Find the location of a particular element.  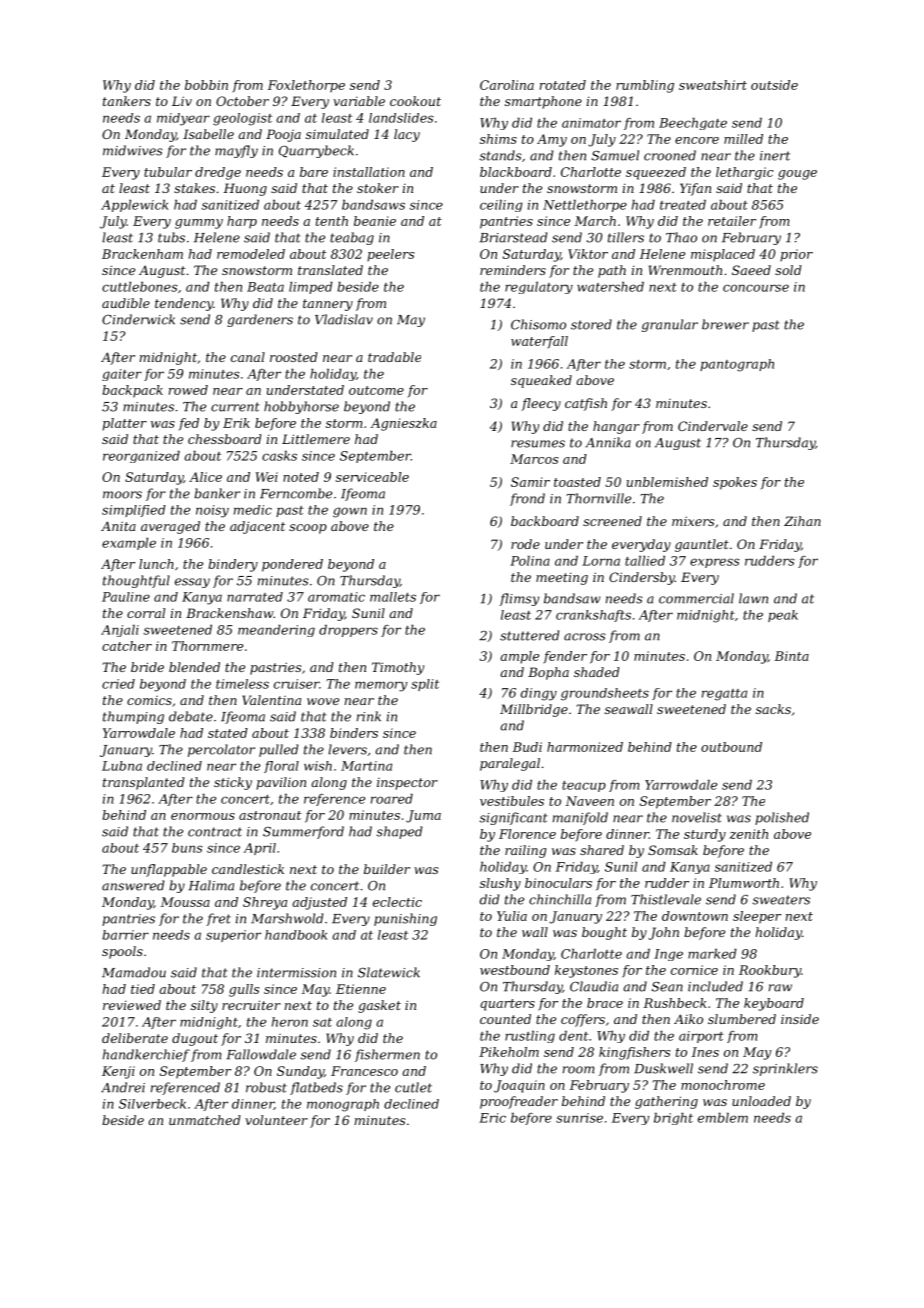

polished is located at coordinates (782, 818).
